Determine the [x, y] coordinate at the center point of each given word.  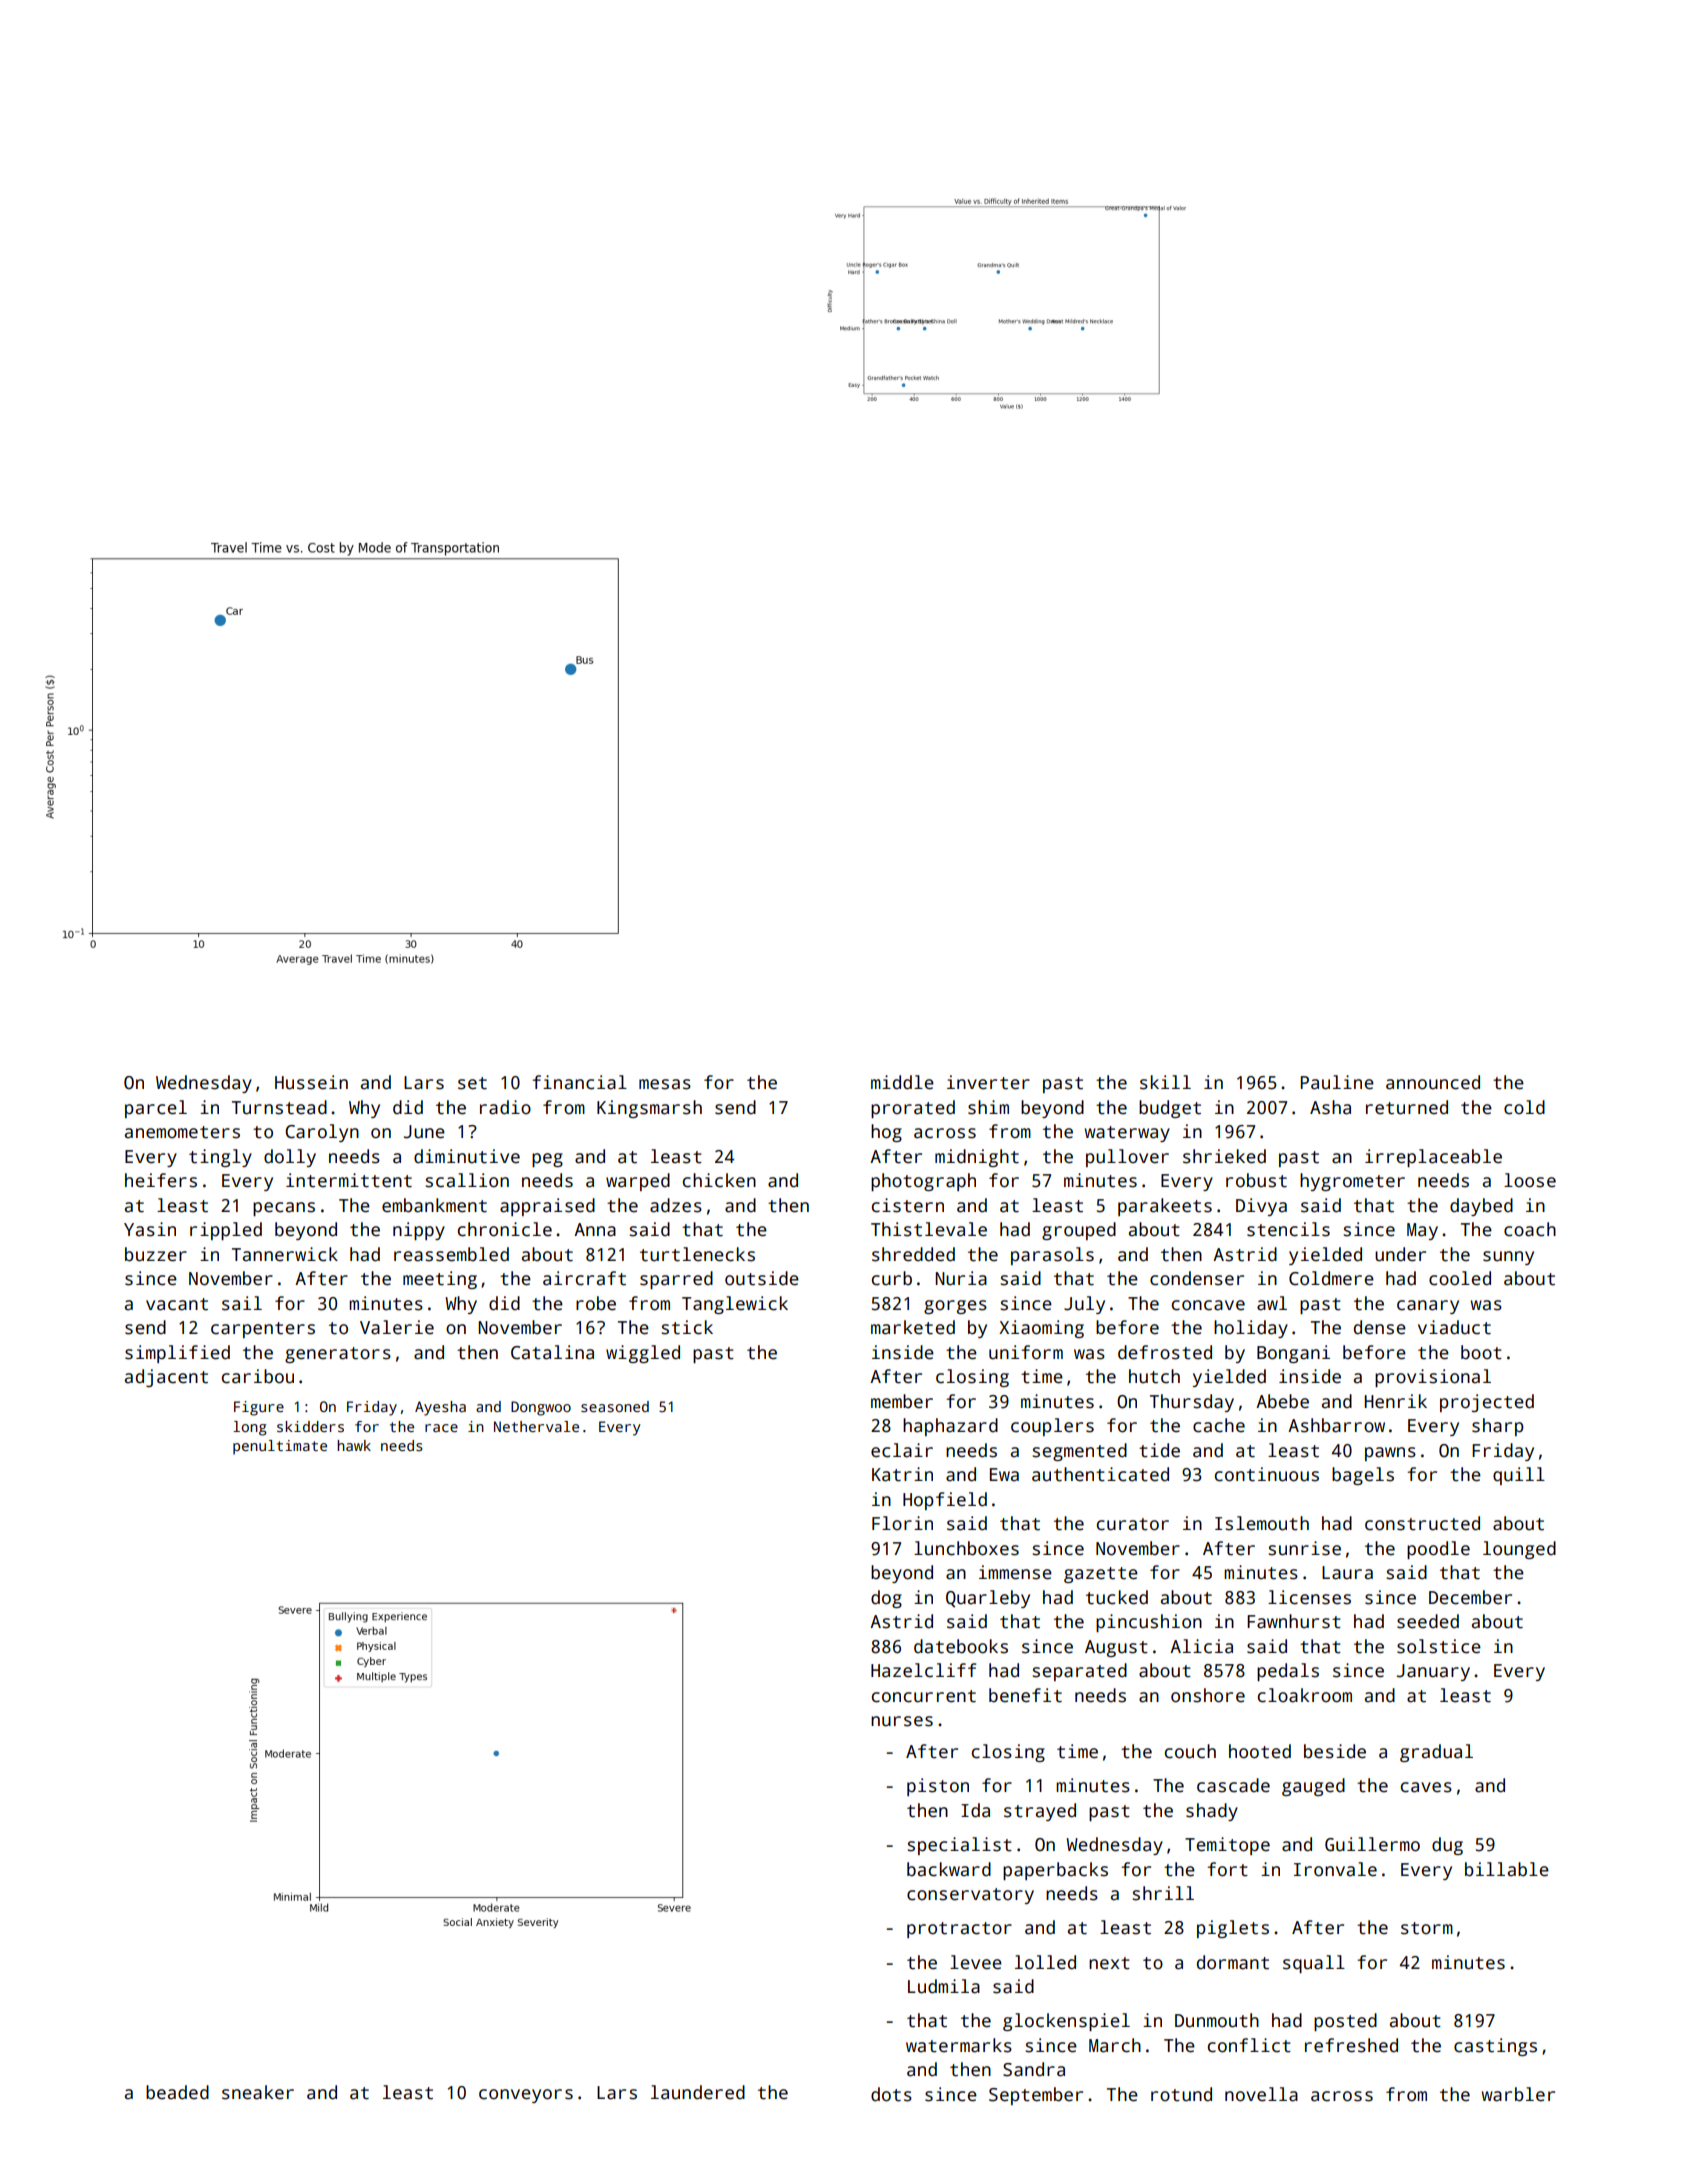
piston [938, 1787]
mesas [665, 1084]
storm [1427, 1928]
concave [1208, 1305]
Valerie [397, 1327]
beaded [177, 2092]
